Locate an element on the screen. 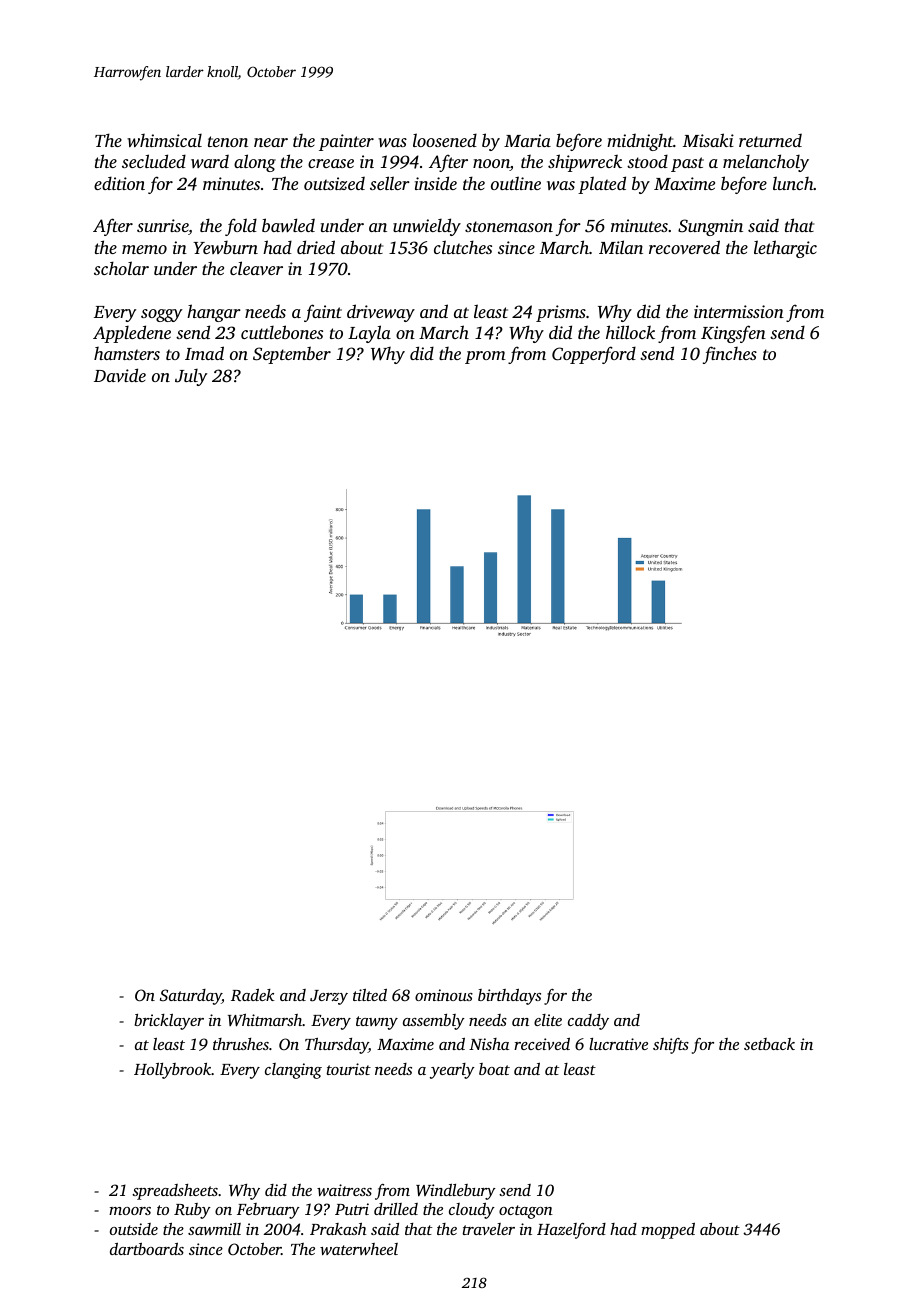 The image size is (924, 1314). Davide is located at coordinates (120, 375).
